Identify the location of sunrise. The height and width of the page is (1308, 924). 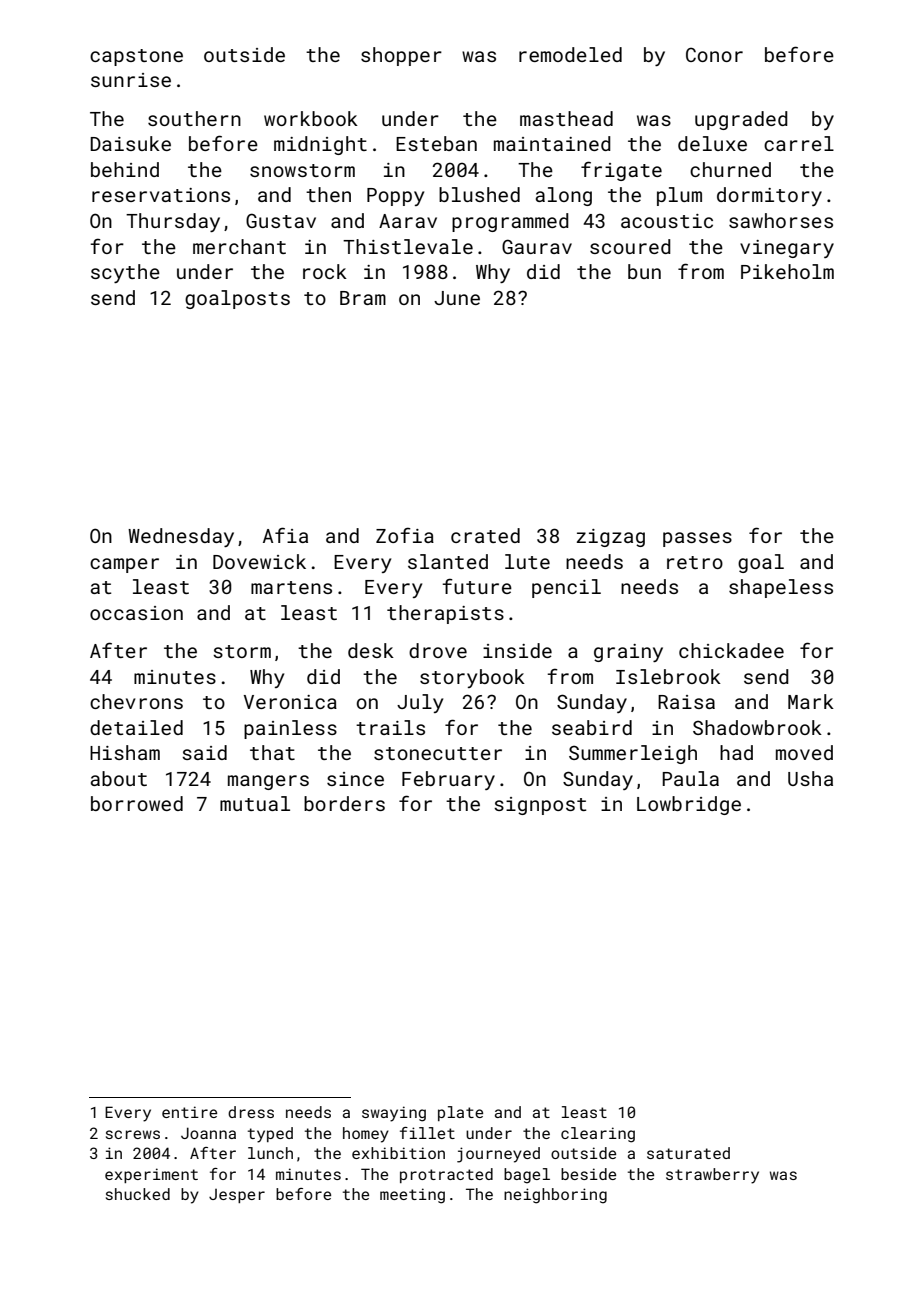
(131, 80).
